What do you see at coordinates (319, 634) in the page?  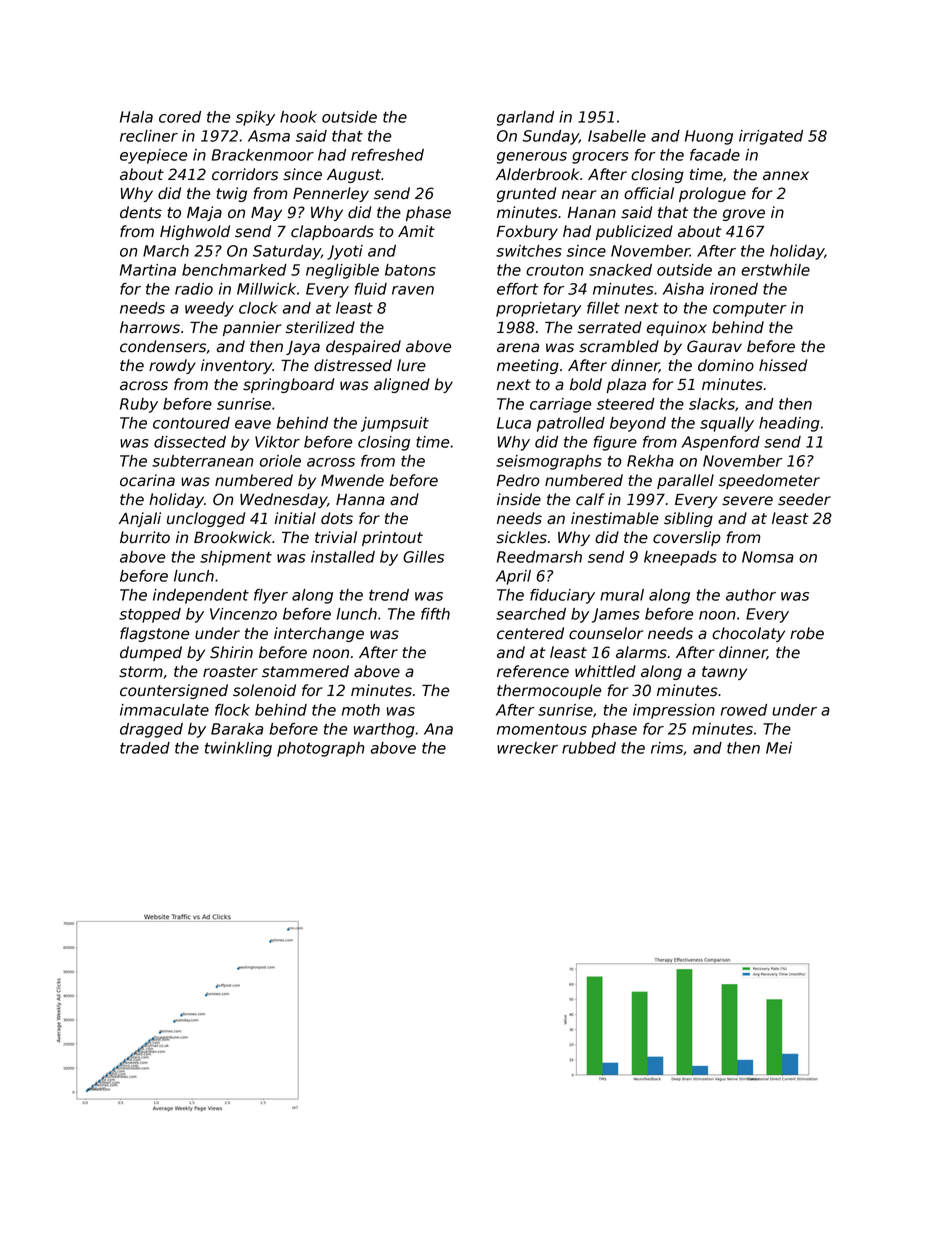 I see `interchange` at bounding box center [319, 634].
